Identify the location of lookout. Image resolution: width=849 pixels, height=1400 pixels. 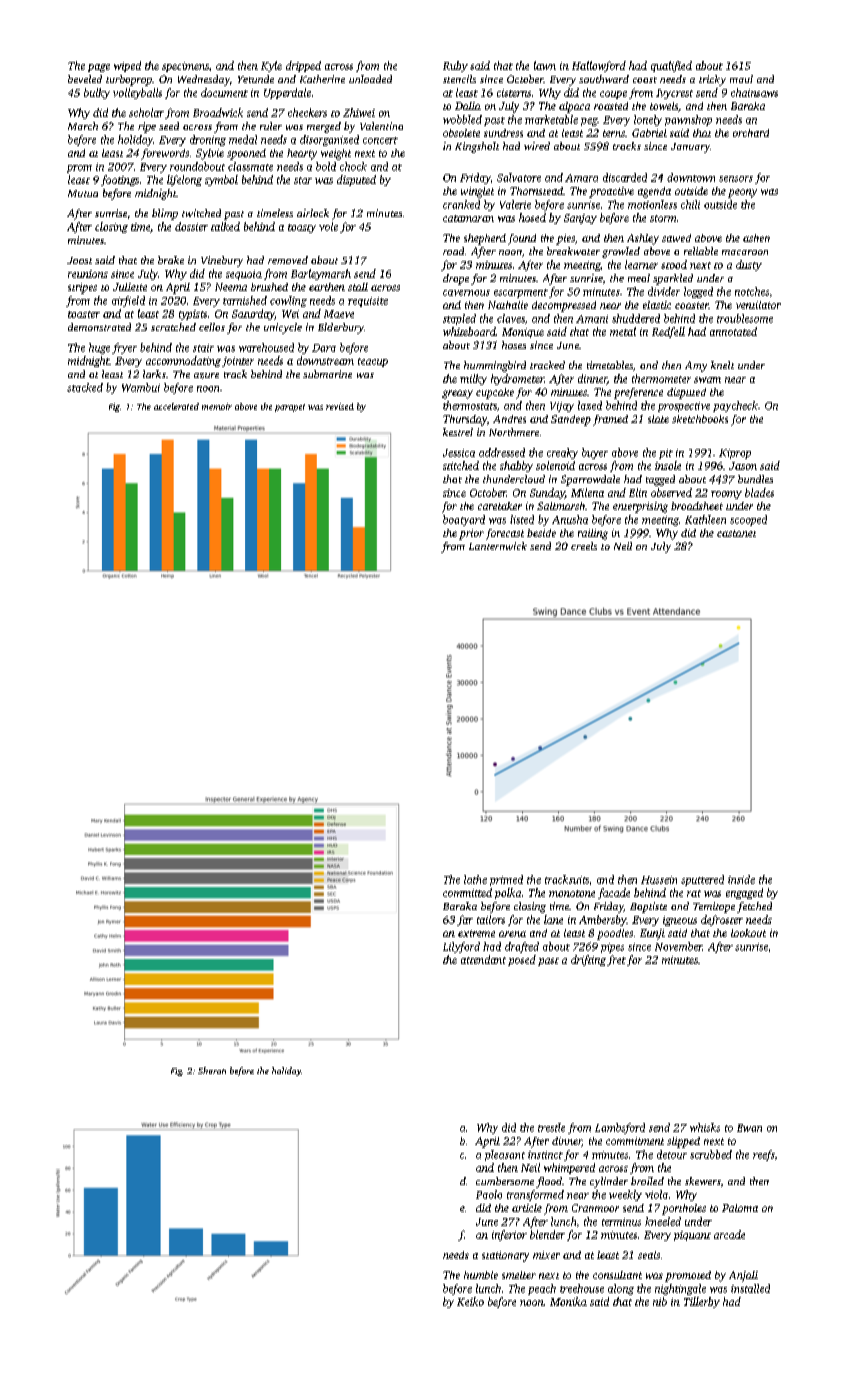
(748, 933).
